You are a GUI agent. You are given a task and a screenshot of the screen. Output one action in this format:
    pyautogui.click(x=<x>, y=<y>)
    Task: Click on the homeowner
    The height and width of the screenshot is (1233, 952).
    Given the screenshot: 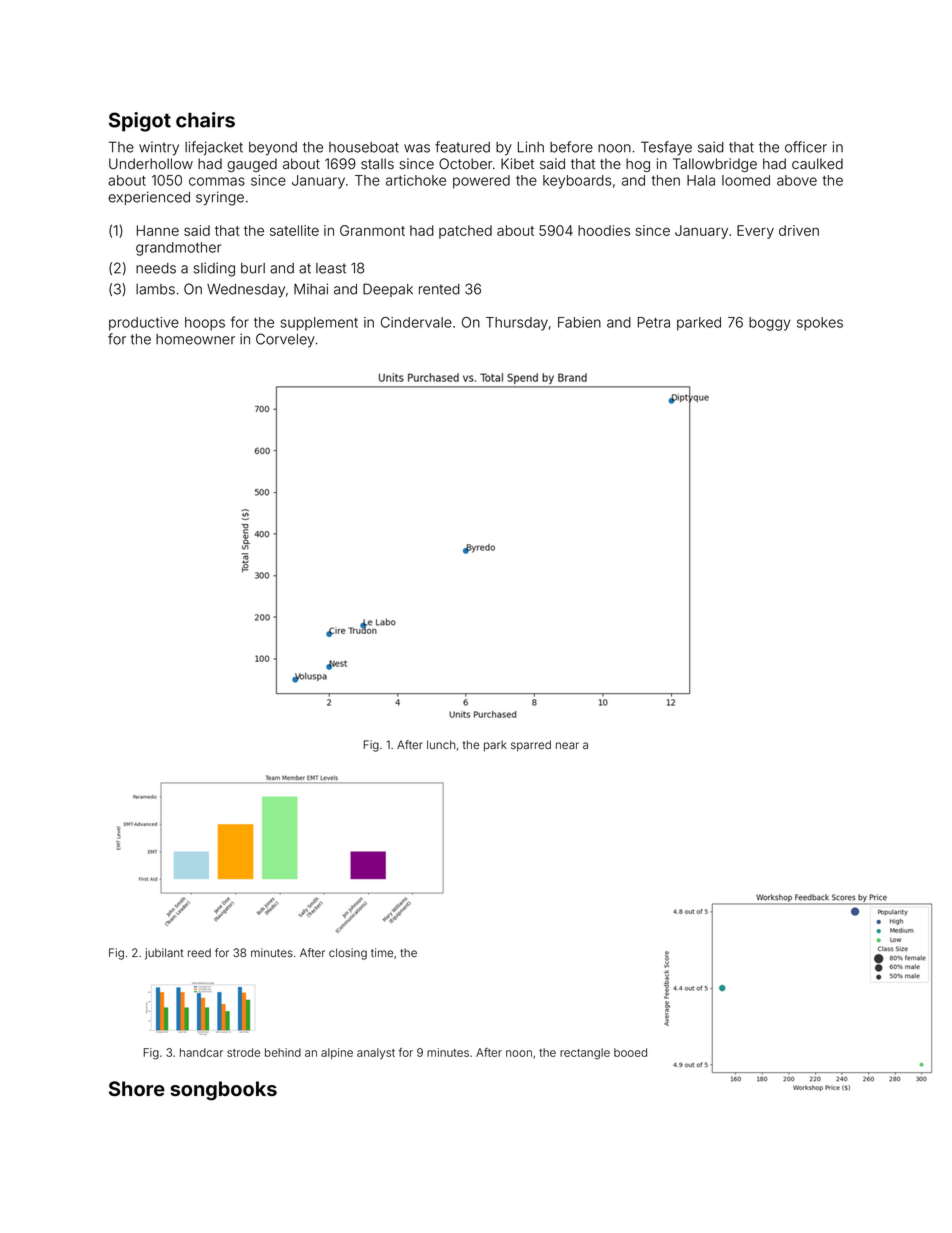 What is the action you would take?
    pyautogui.click(x=195, y=339)
